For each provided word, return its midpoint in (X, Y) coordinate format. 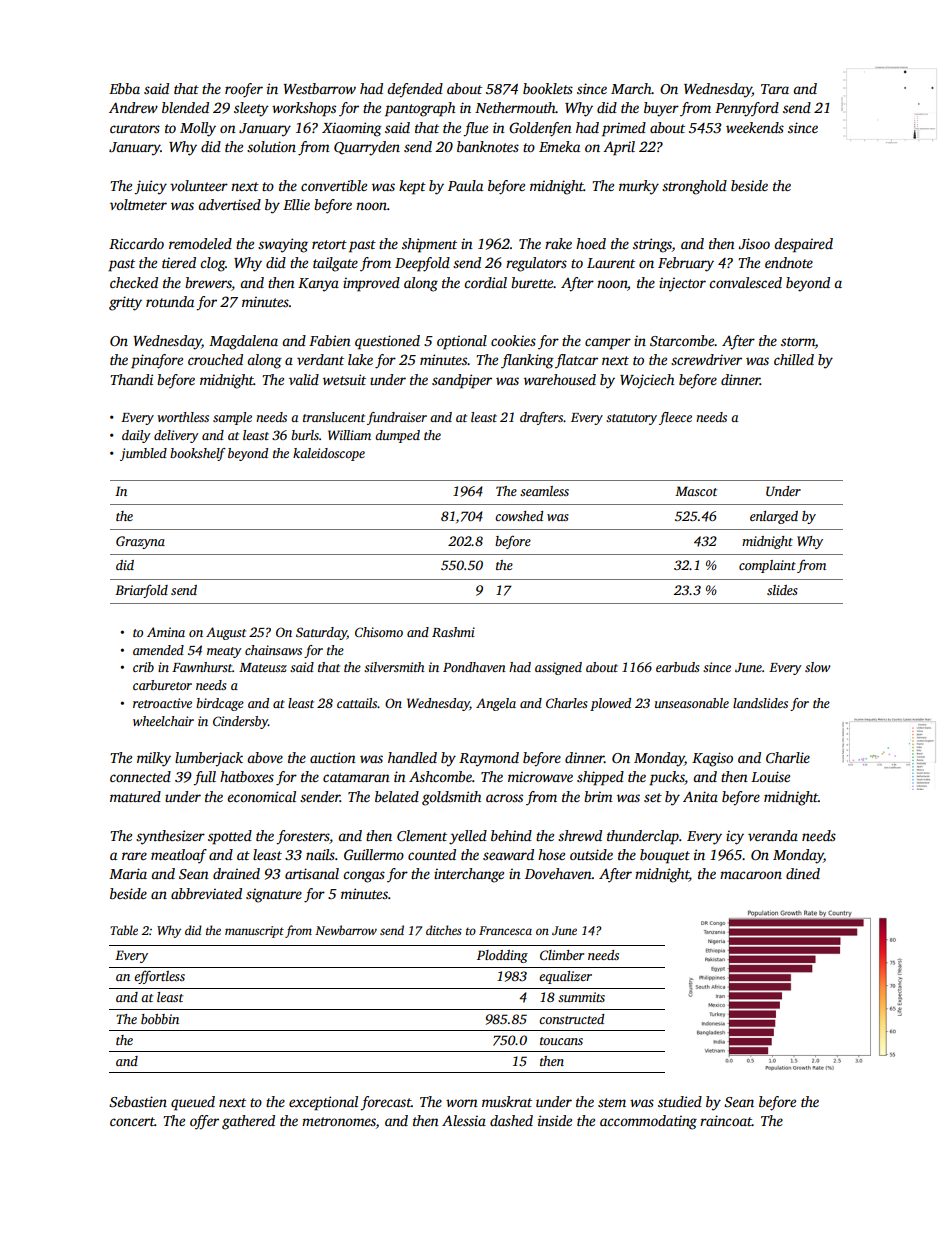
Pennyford (747, 109)
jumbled (143, 454)
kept (412, 187)
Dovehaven (558, 873)
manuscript (254, 932)
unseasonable (692, 703)
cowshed (519, 516)
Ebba (124, 88)
